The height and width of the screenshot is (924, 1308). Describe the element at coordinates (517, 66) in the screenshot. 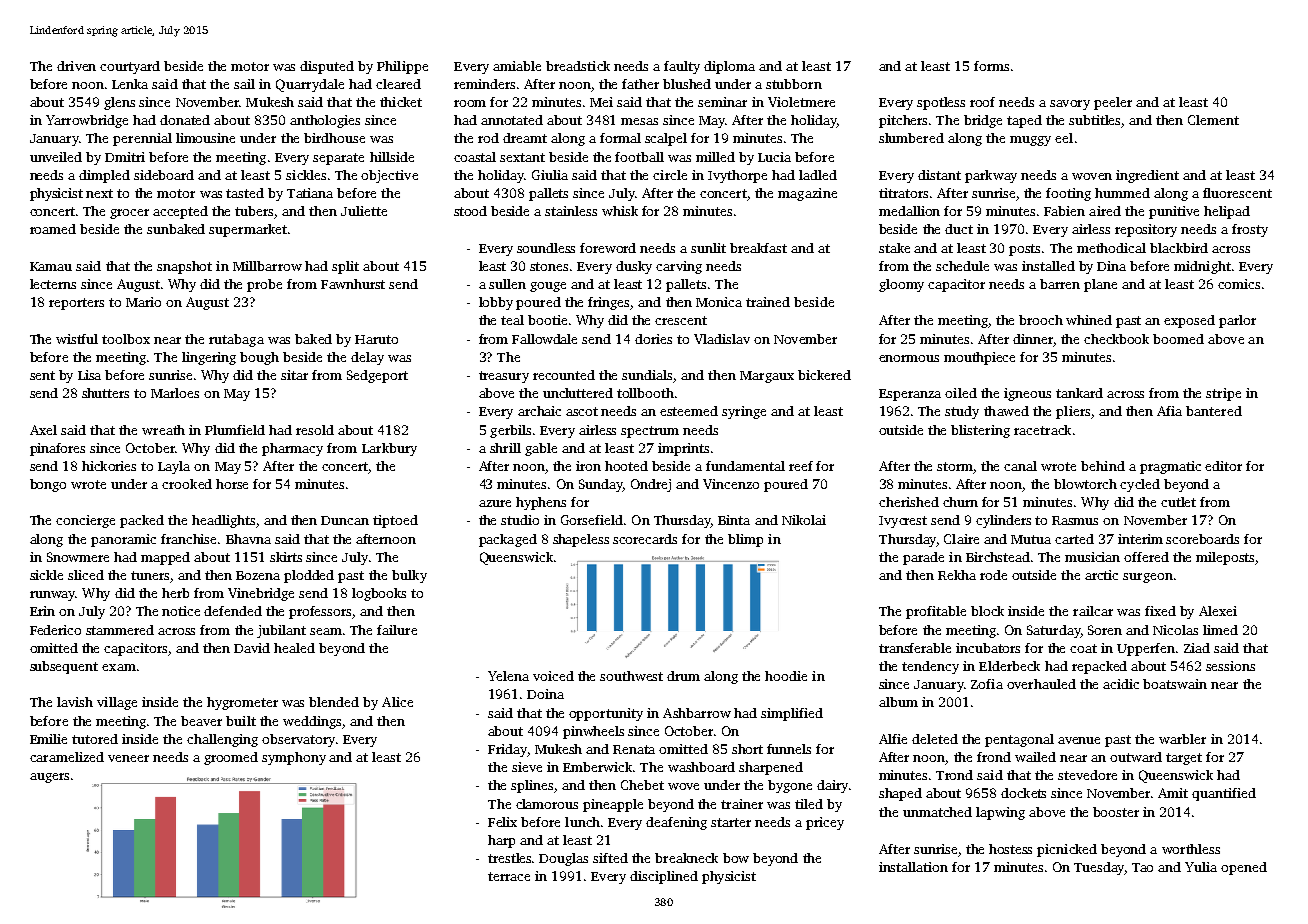

I see `amiable` at that location.
